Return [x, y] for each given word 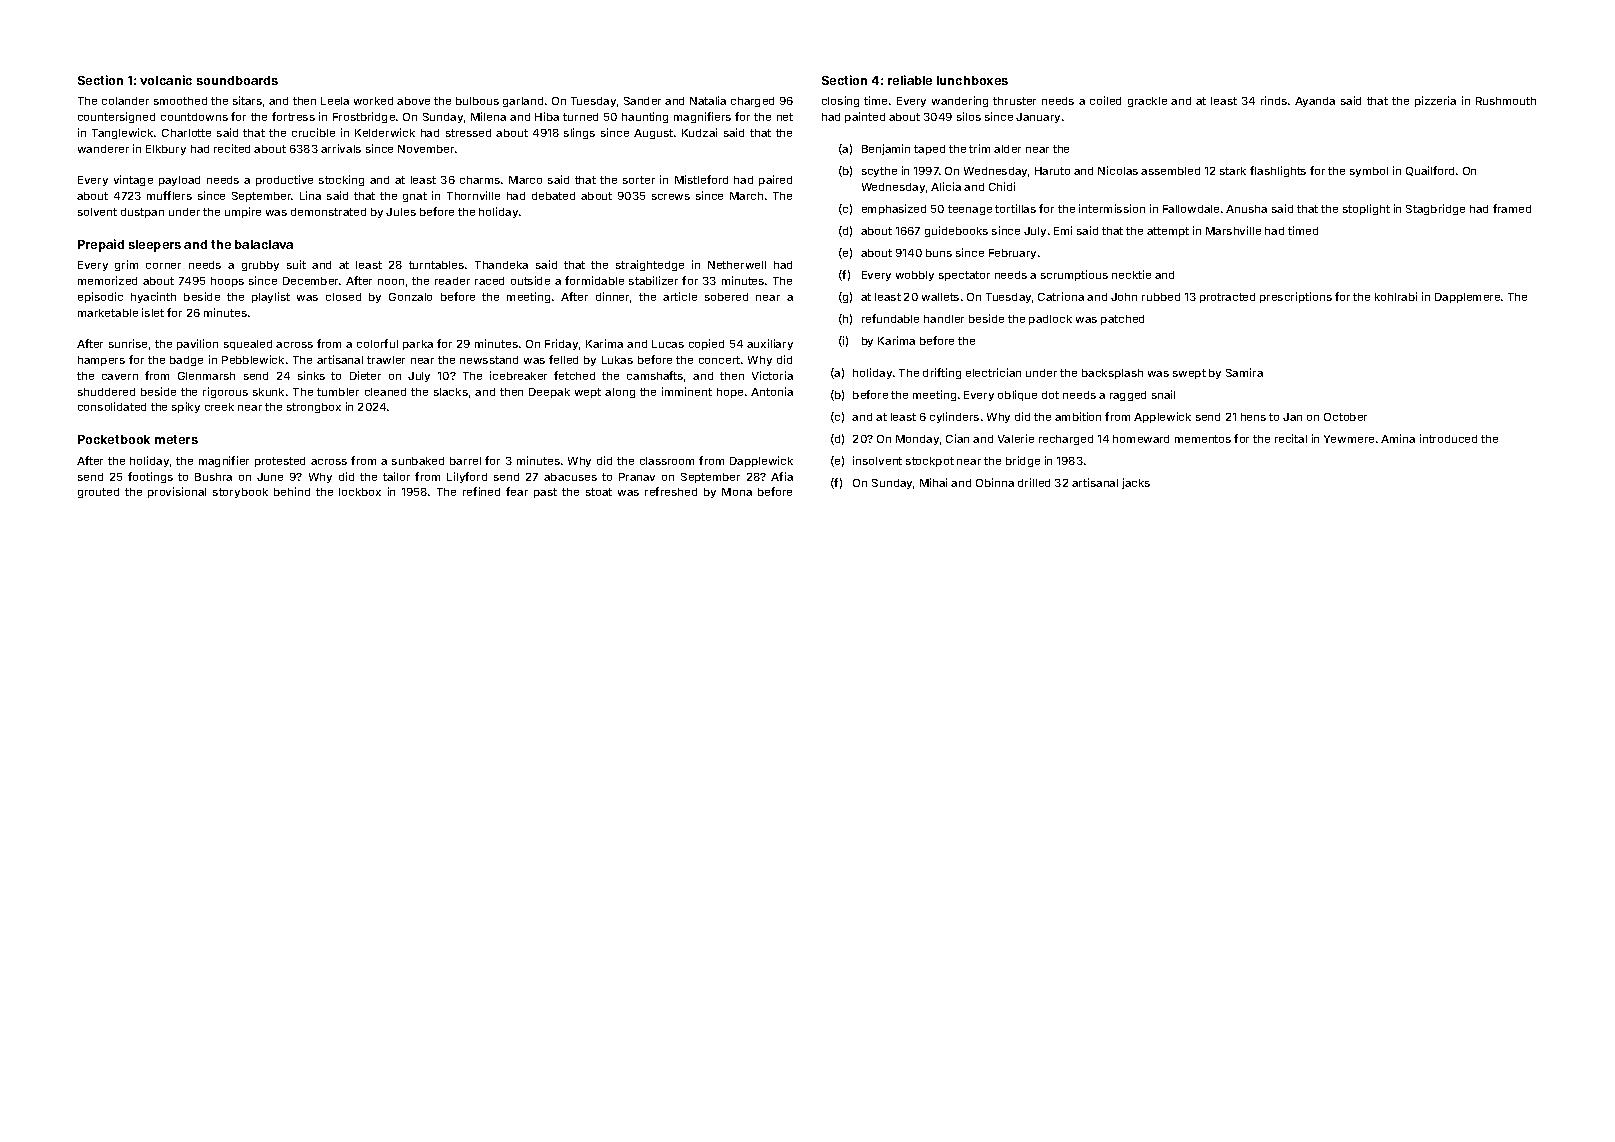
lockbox [360, 492]
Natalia [708, 100]
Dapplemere [1467, 298]
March [746, 196]
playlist [271, 297]
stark [1233, 171]
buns [939, 253]
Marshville [1233, 230]
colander [125, 101]
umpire [243, 212]
